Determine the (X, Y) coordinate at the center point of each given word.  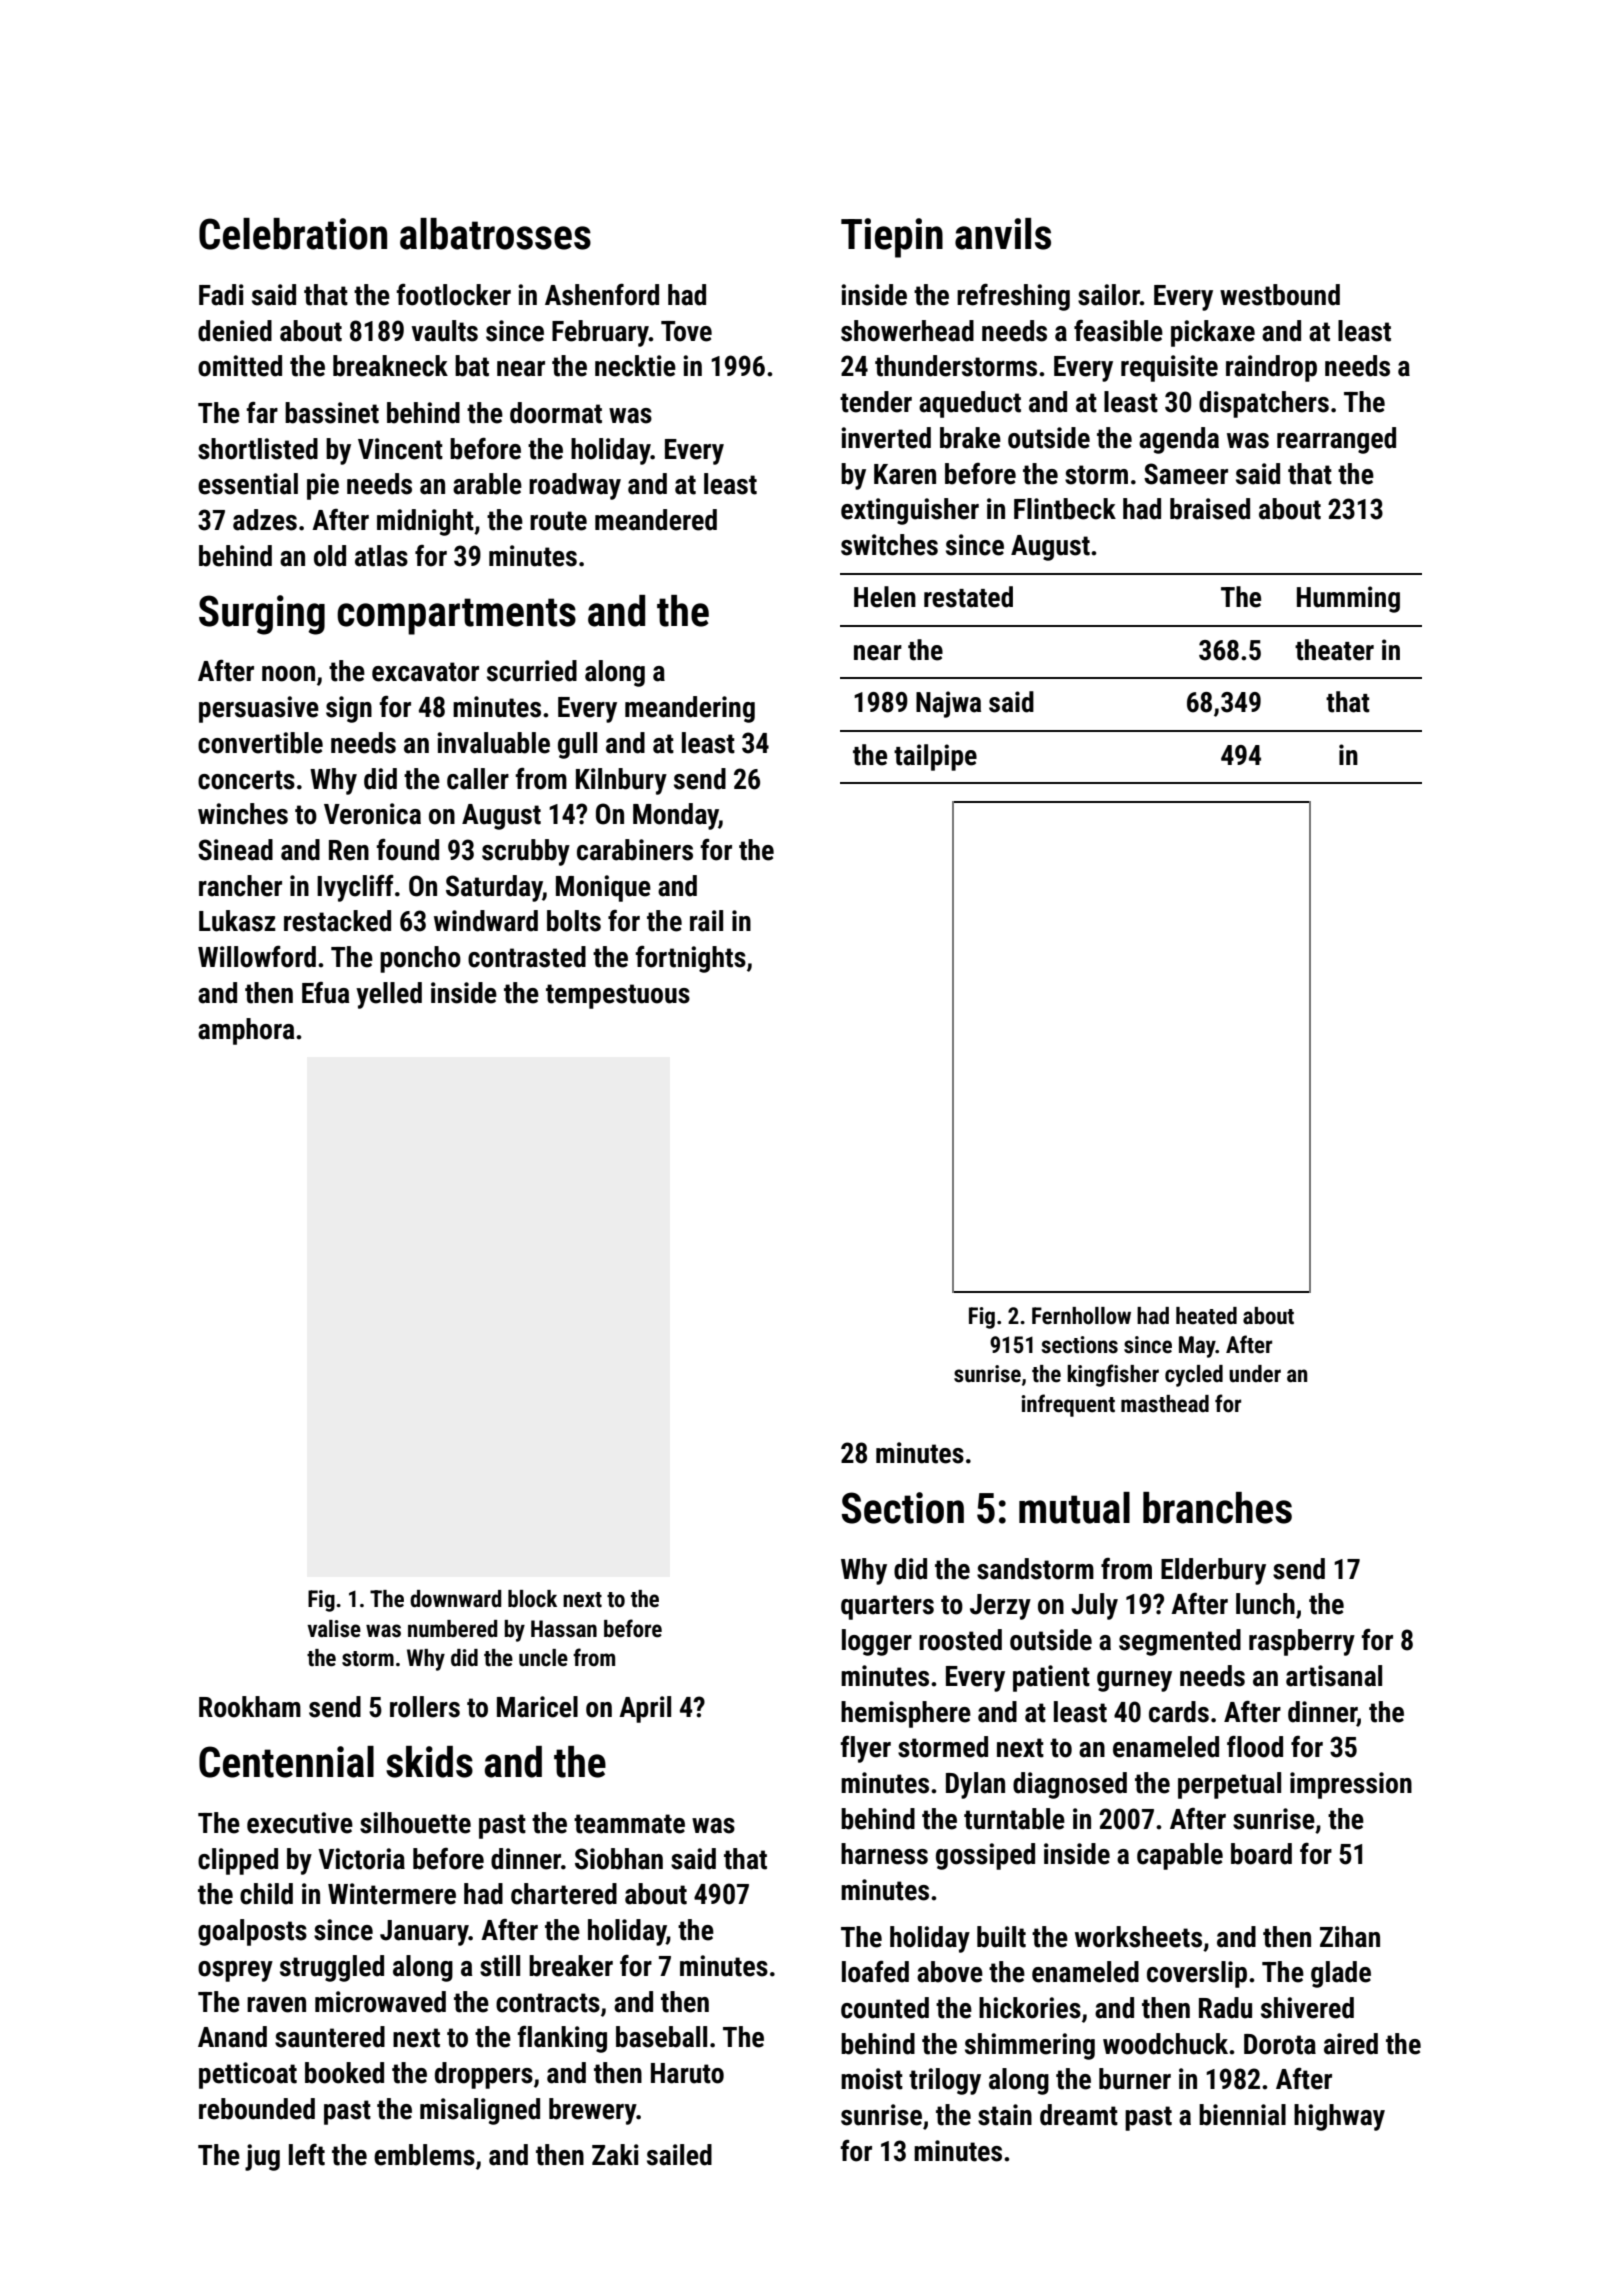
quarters (887, 1607)
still (500, 1966)
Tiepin (892, 238)
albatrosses (495, 234)
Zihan (1350, 1937)
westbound (1280, 295)
